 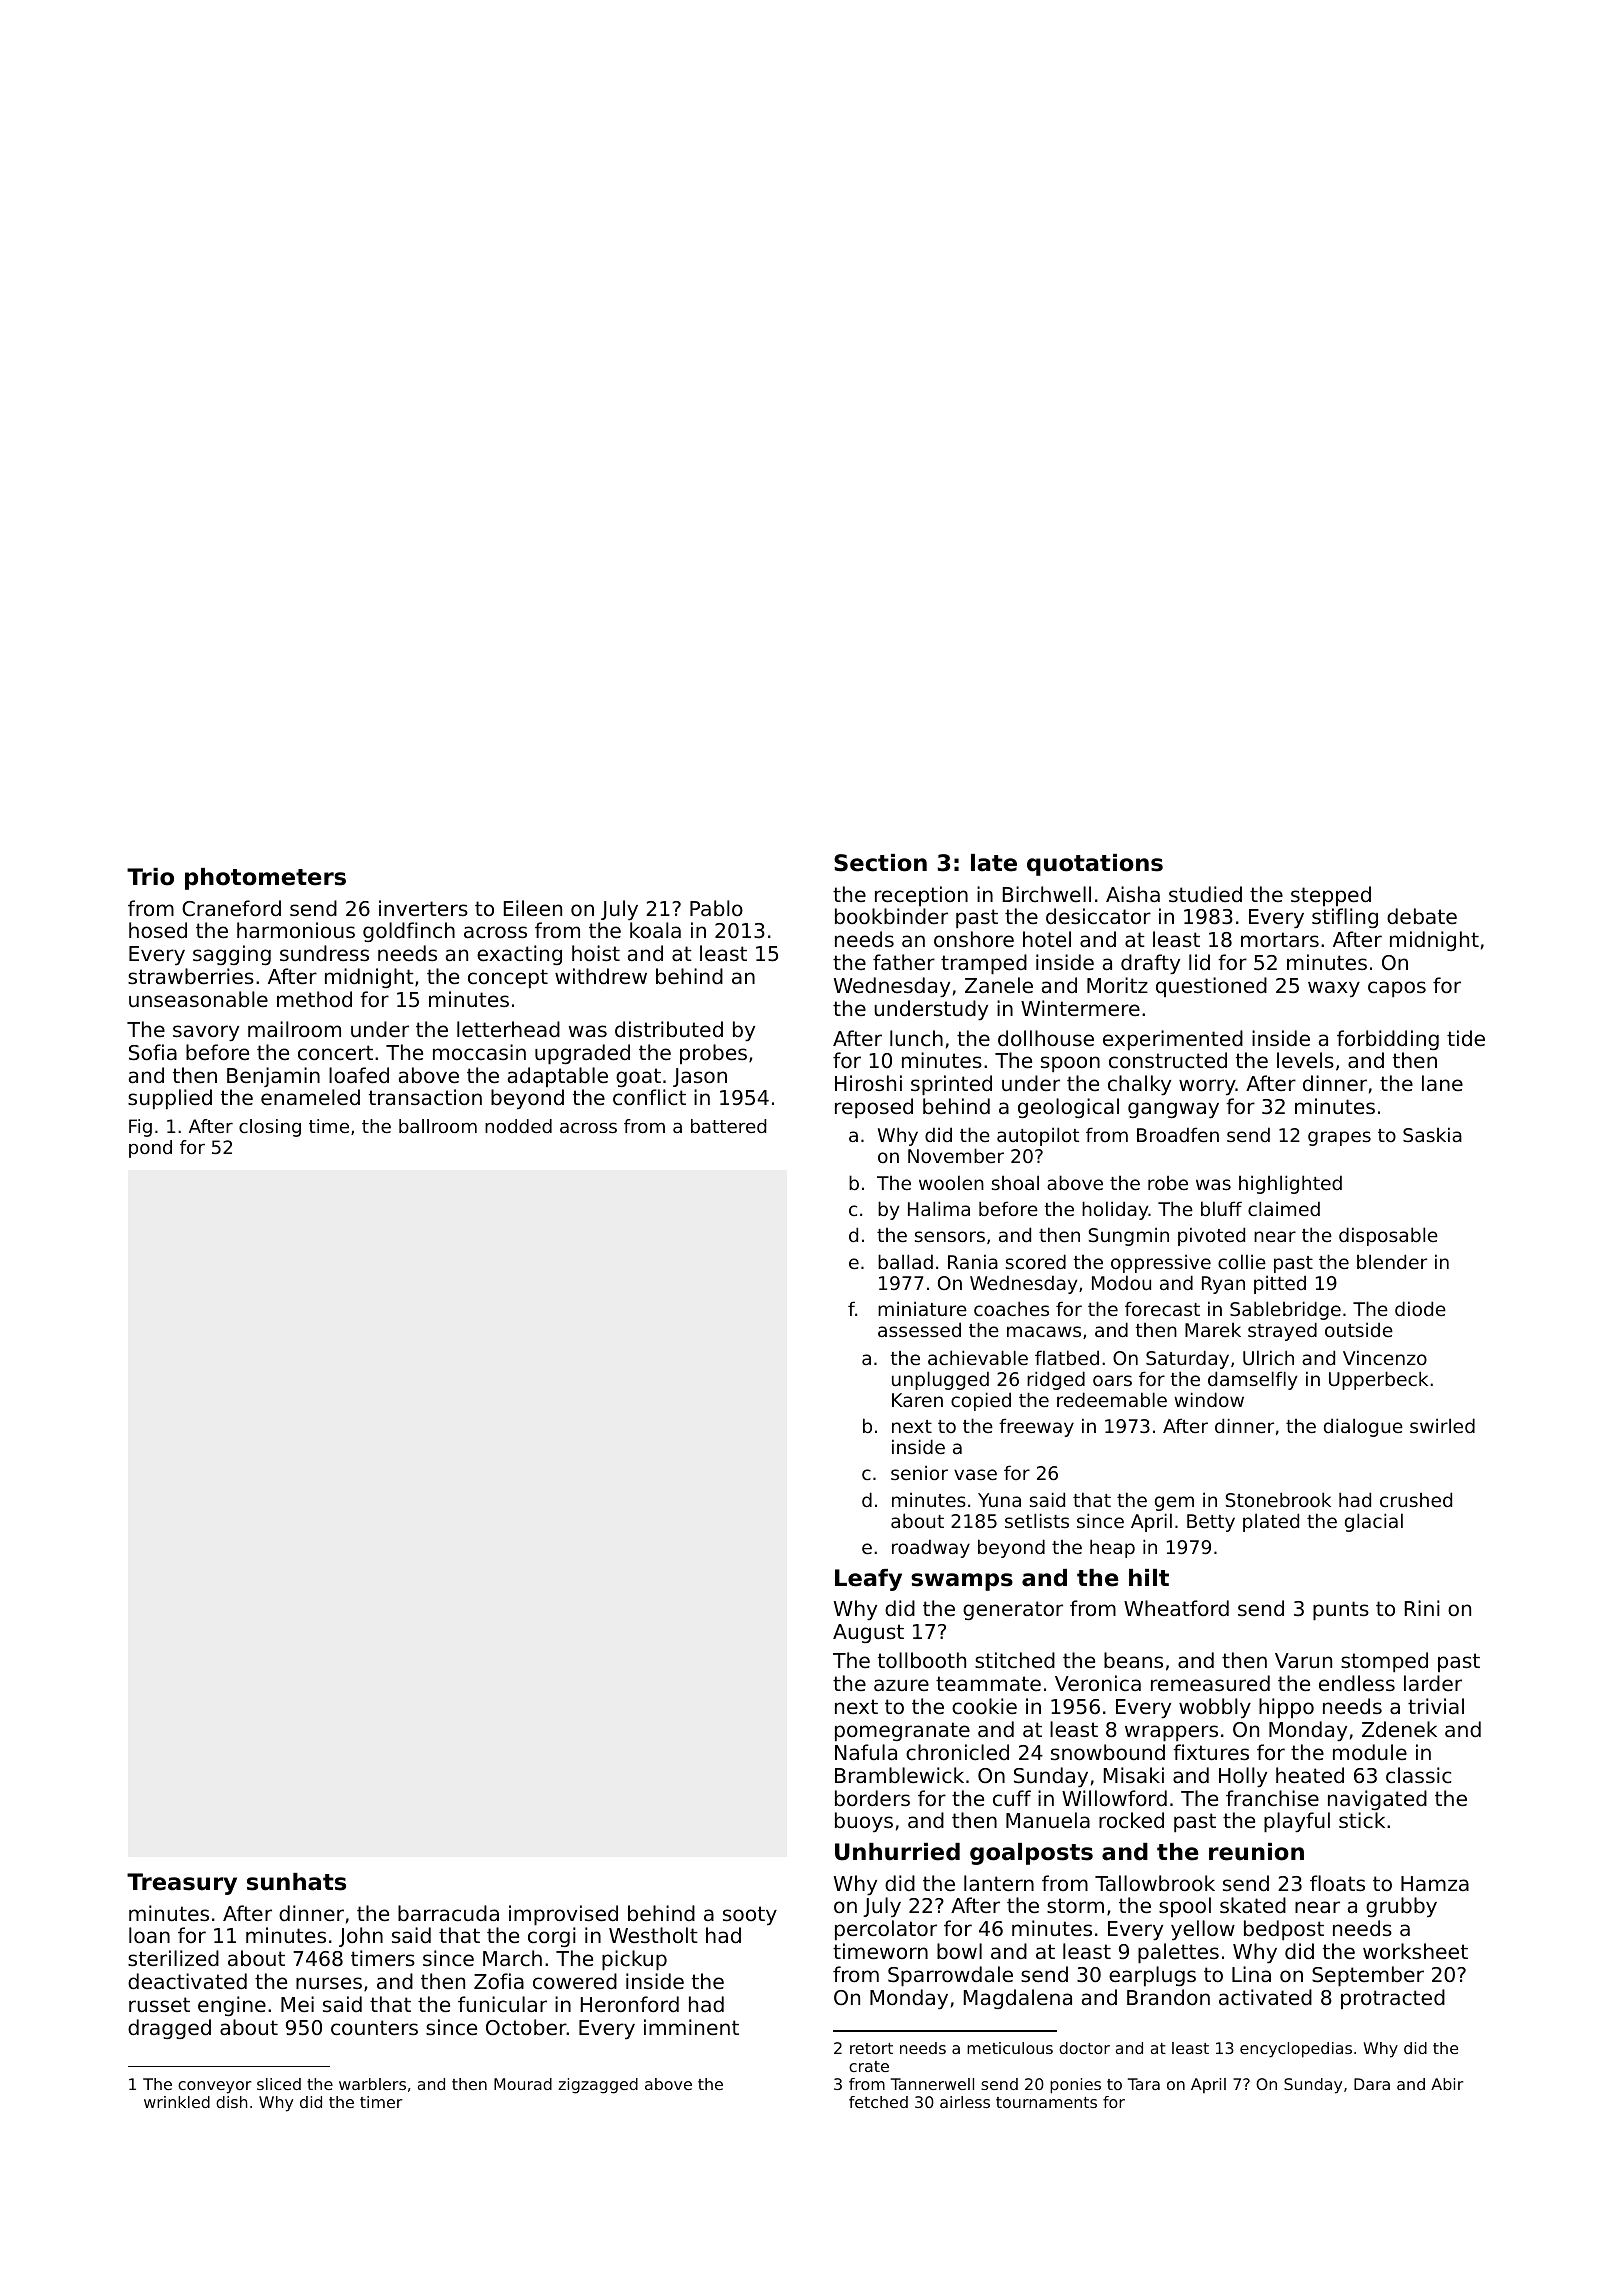 What do you see at coordinates (919, 1329) in the document?
I see `assessed` at bounding box center [919, 1329].
